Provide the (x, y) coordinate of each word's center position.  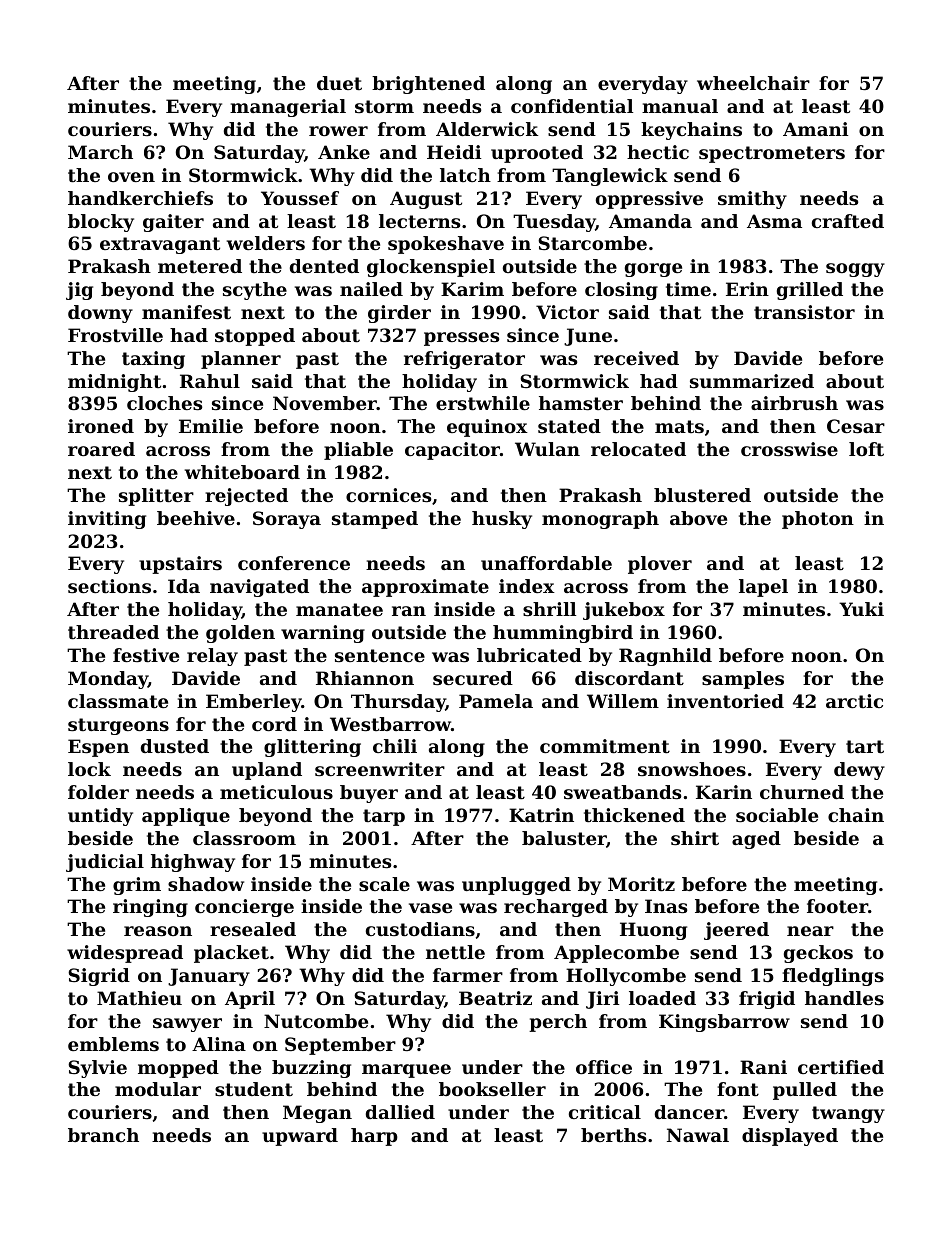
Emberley (254, 703)
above (698, 518)
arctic (854, 701)
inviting (107, 520)
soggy (855, 270)
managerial (288, 108)
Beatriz (495, 998)
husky (502, 520)
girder (399, 314)
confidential (572, 106)
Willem (623, 701)
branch (103, 1135)
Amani (815, 129)
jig (79, 291)
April (250, 1000)
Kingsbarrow (724, 1023)
